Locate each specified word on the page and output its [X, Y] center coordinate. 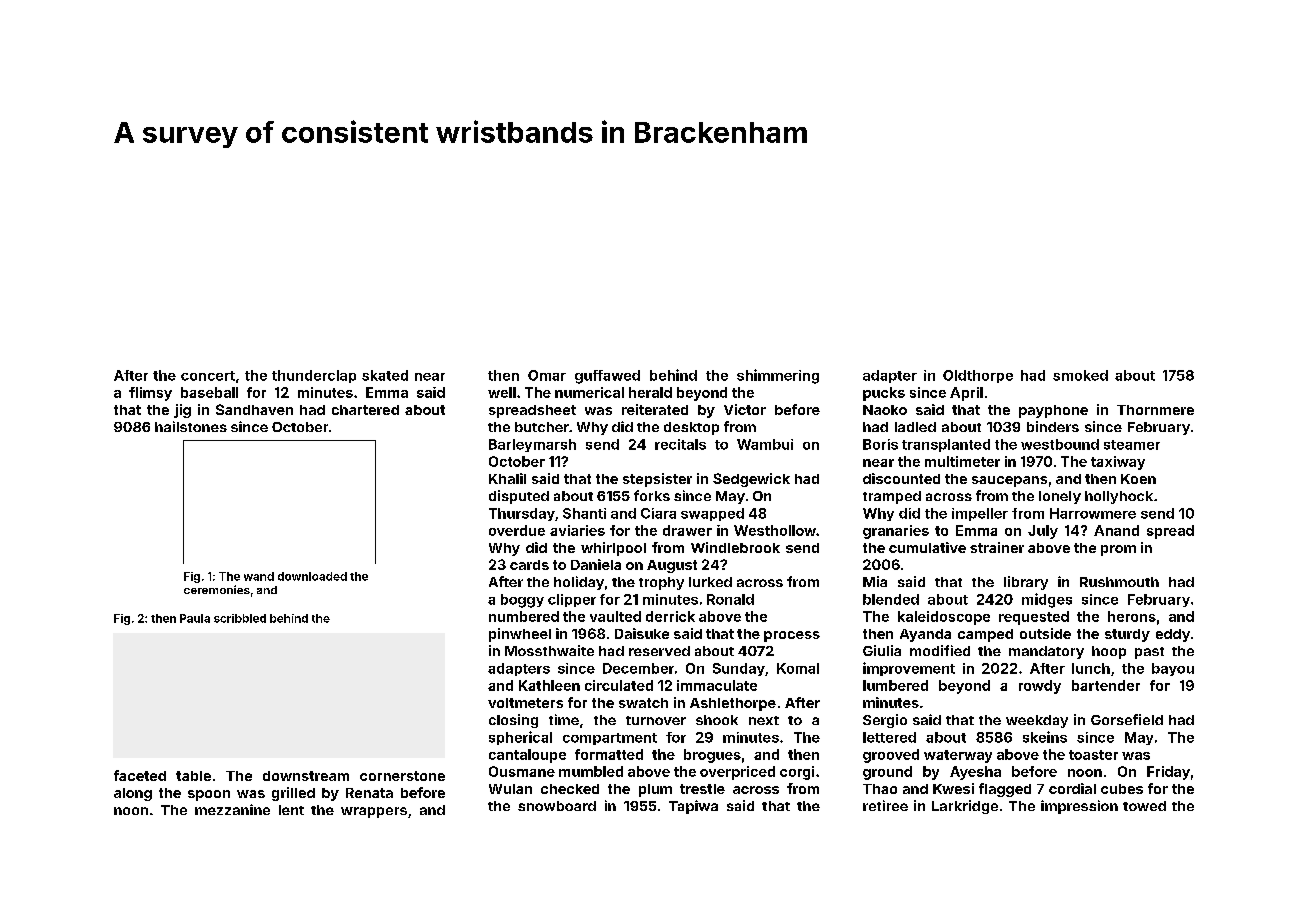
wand [259, 576]
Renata [369, 793]
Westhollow [775, 530]
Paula [195, 618]
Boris [880, 444]
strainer [997, 547]
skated [385, 375]
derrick [670, 616]
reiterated [655, 409]
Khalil [507, 478]
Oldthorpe [978, 376]
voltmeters [525, 703]
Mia [875, 581]
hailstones [191, 426]
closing [513, 721]
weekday [1037, 721]
